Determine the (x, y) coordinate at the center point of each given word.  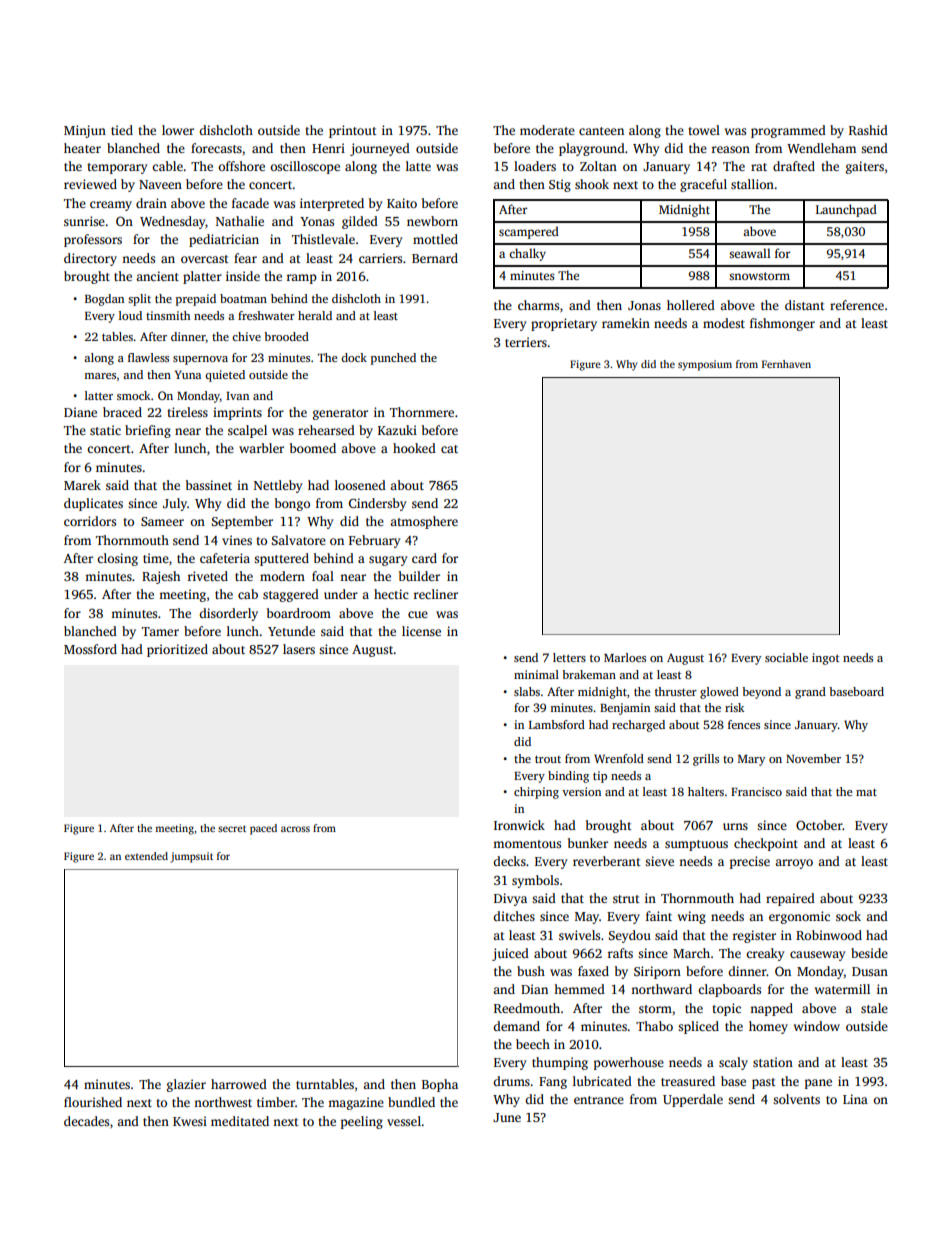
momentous (527, 844)
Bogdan (104, 300)
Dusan (870, 971)
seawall (750, 253)
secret (232, 828)
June (507, 1117)
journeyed (380, 149)
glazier (186, 1085)
